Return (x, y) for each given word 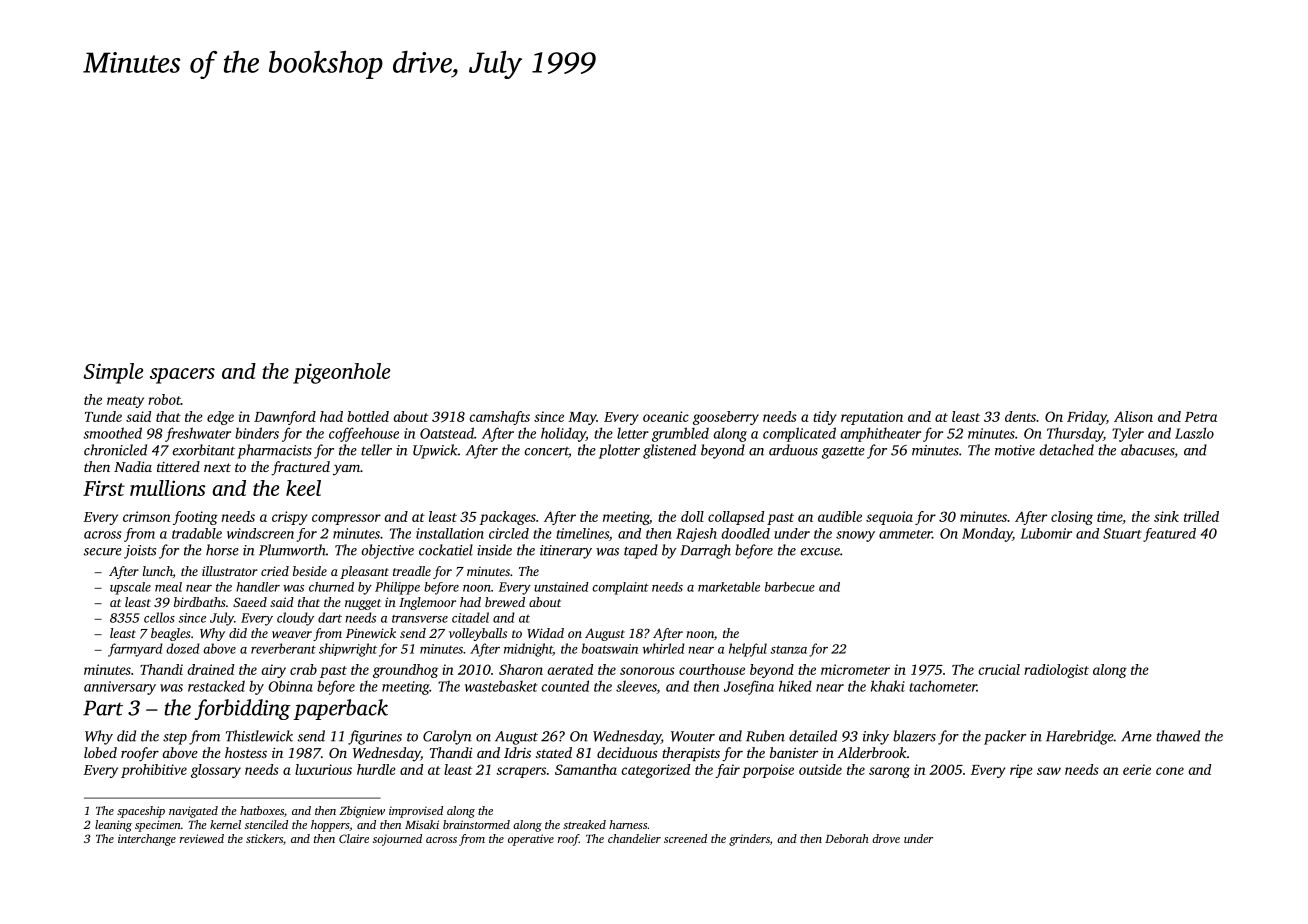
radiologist (1056, 671)
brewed (505, 602)
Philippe (397, 588)
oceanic (666, 416)
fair (727, 771)
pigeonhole (341, 373)
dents (1020, 416)
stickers (264, 838)
